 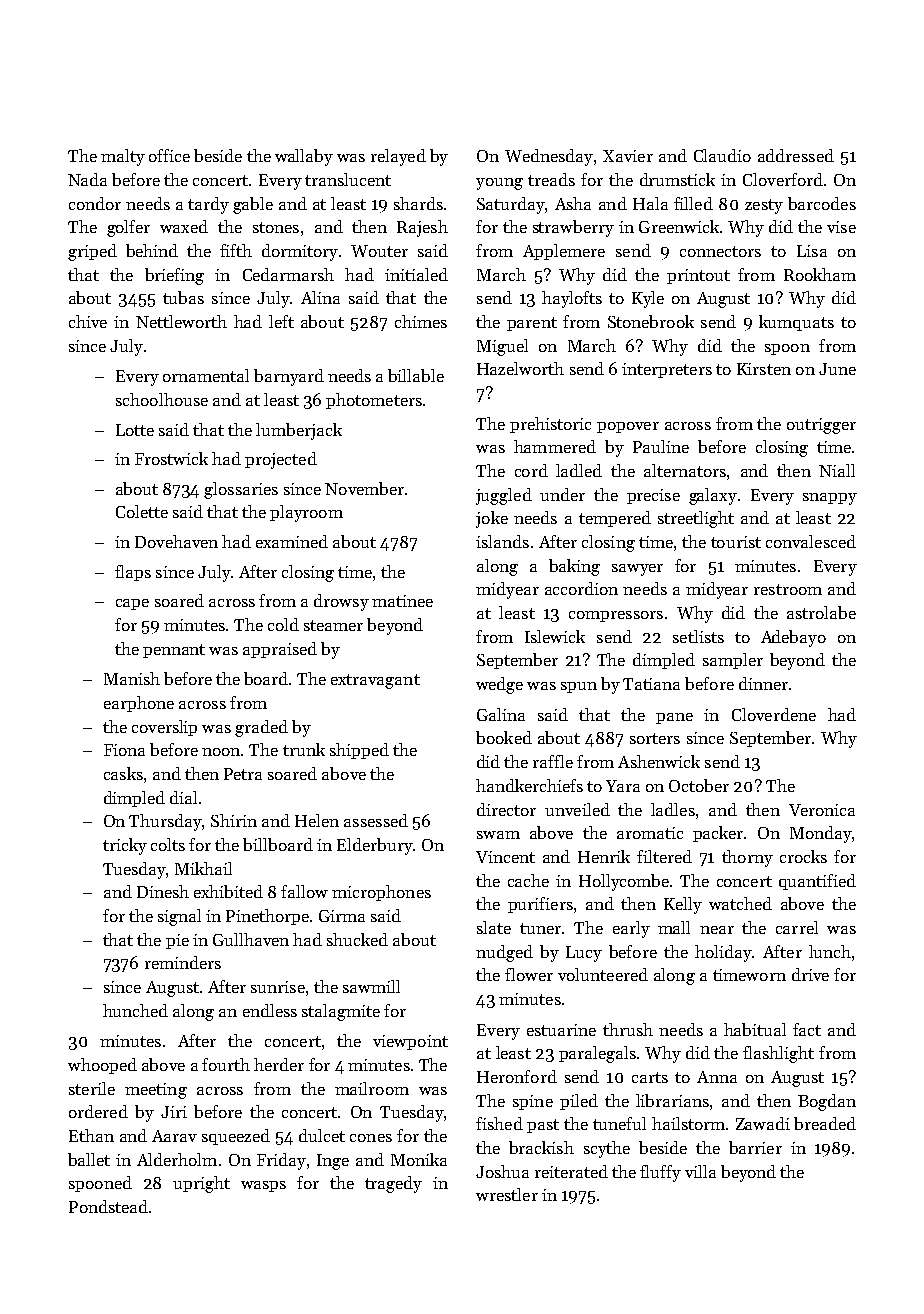 What do you see at coordinates (416, 274) in the screenshot?
I see `initialed` at bounding box center [416, 274].
